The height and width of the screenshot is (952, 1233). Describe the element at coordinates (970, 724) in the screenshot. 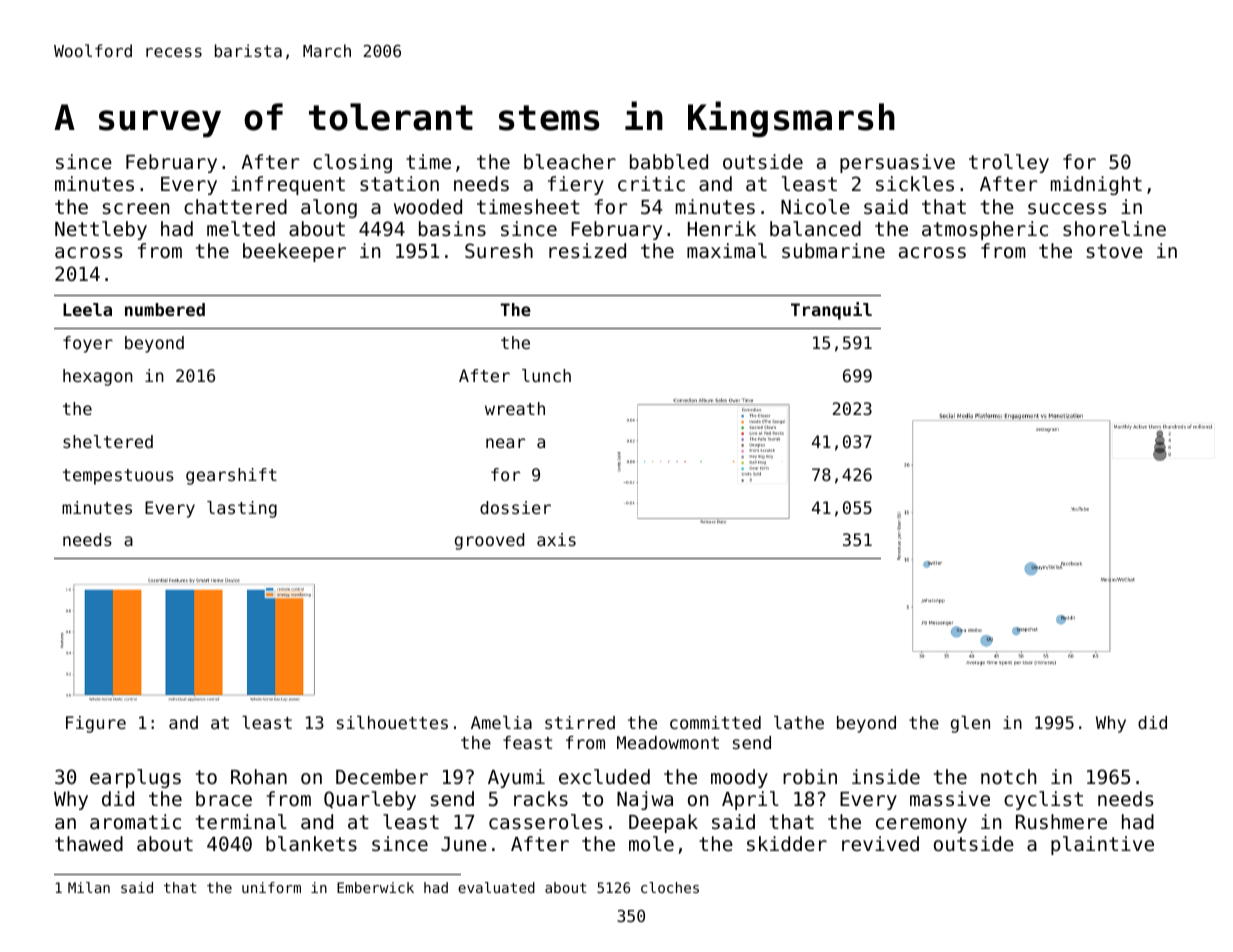

I see `glen` at that location.
